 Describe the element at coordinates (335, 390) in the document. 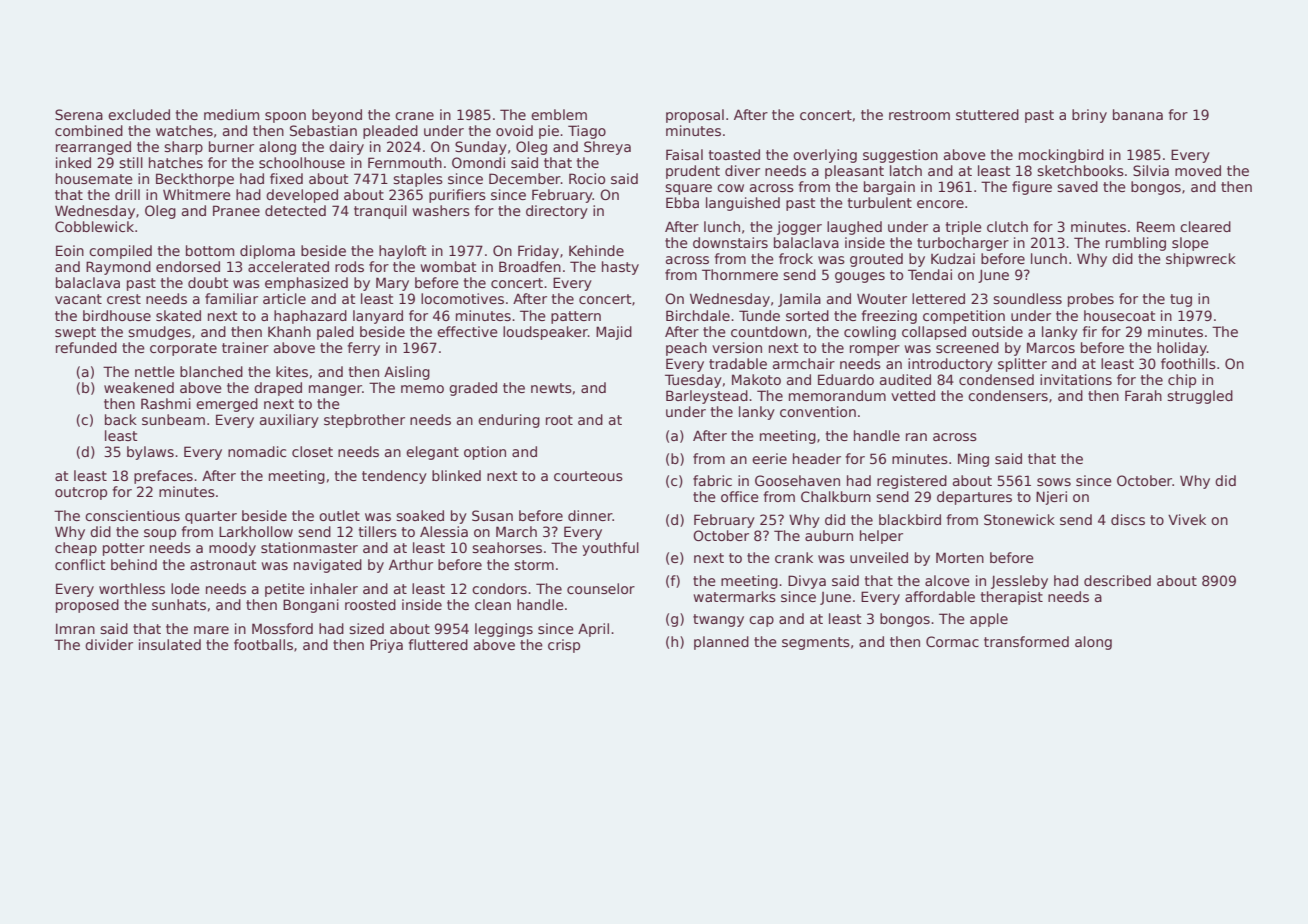

I see `manger` at that location.
